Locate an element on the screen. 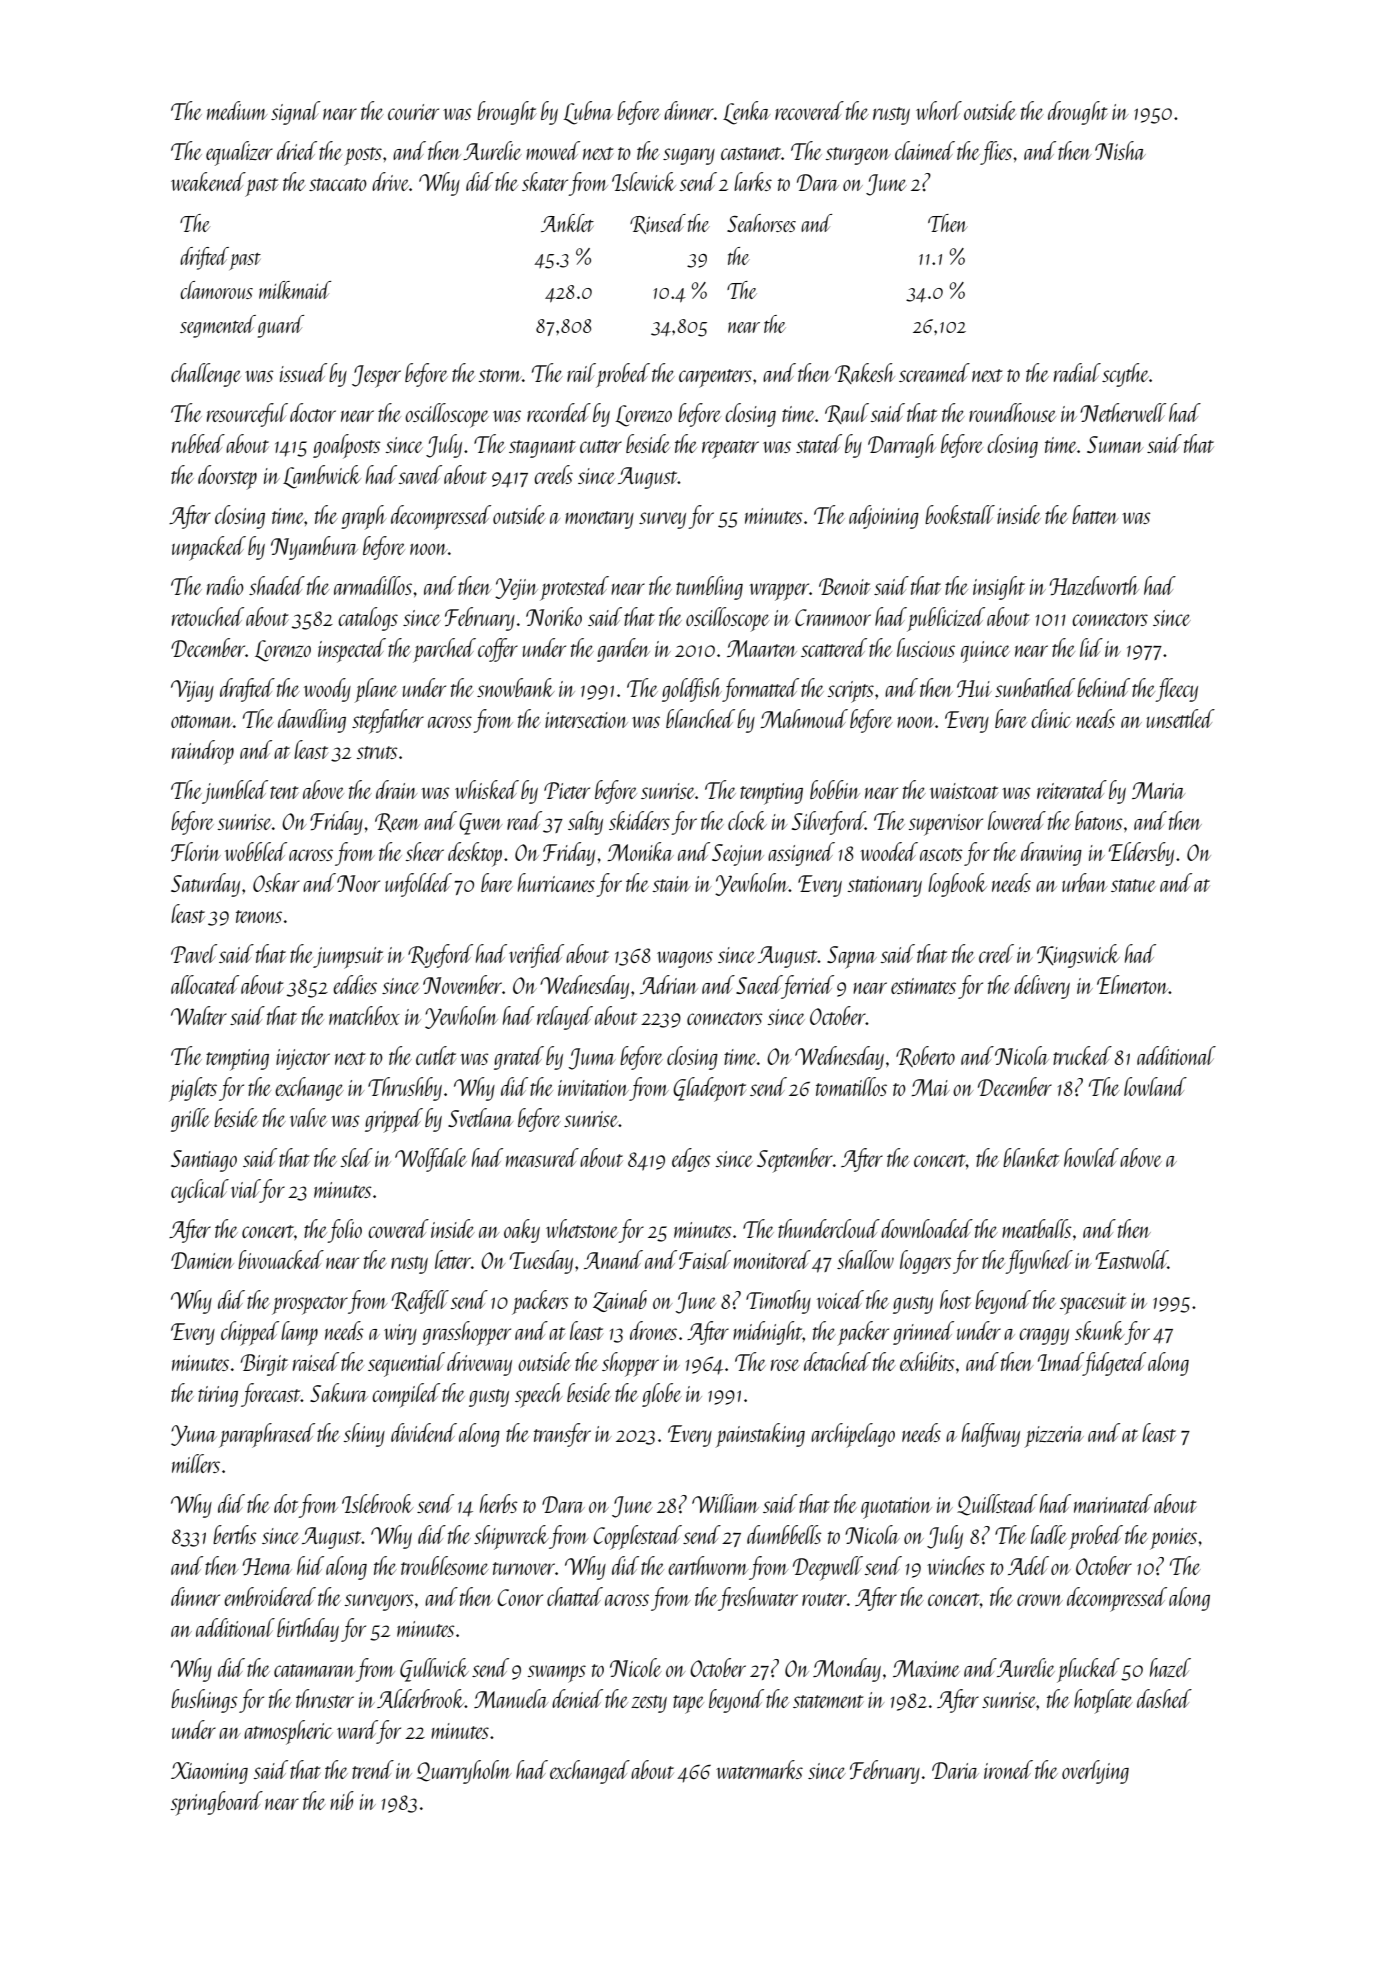  catamaran is located at coordinates (314, 1670).
